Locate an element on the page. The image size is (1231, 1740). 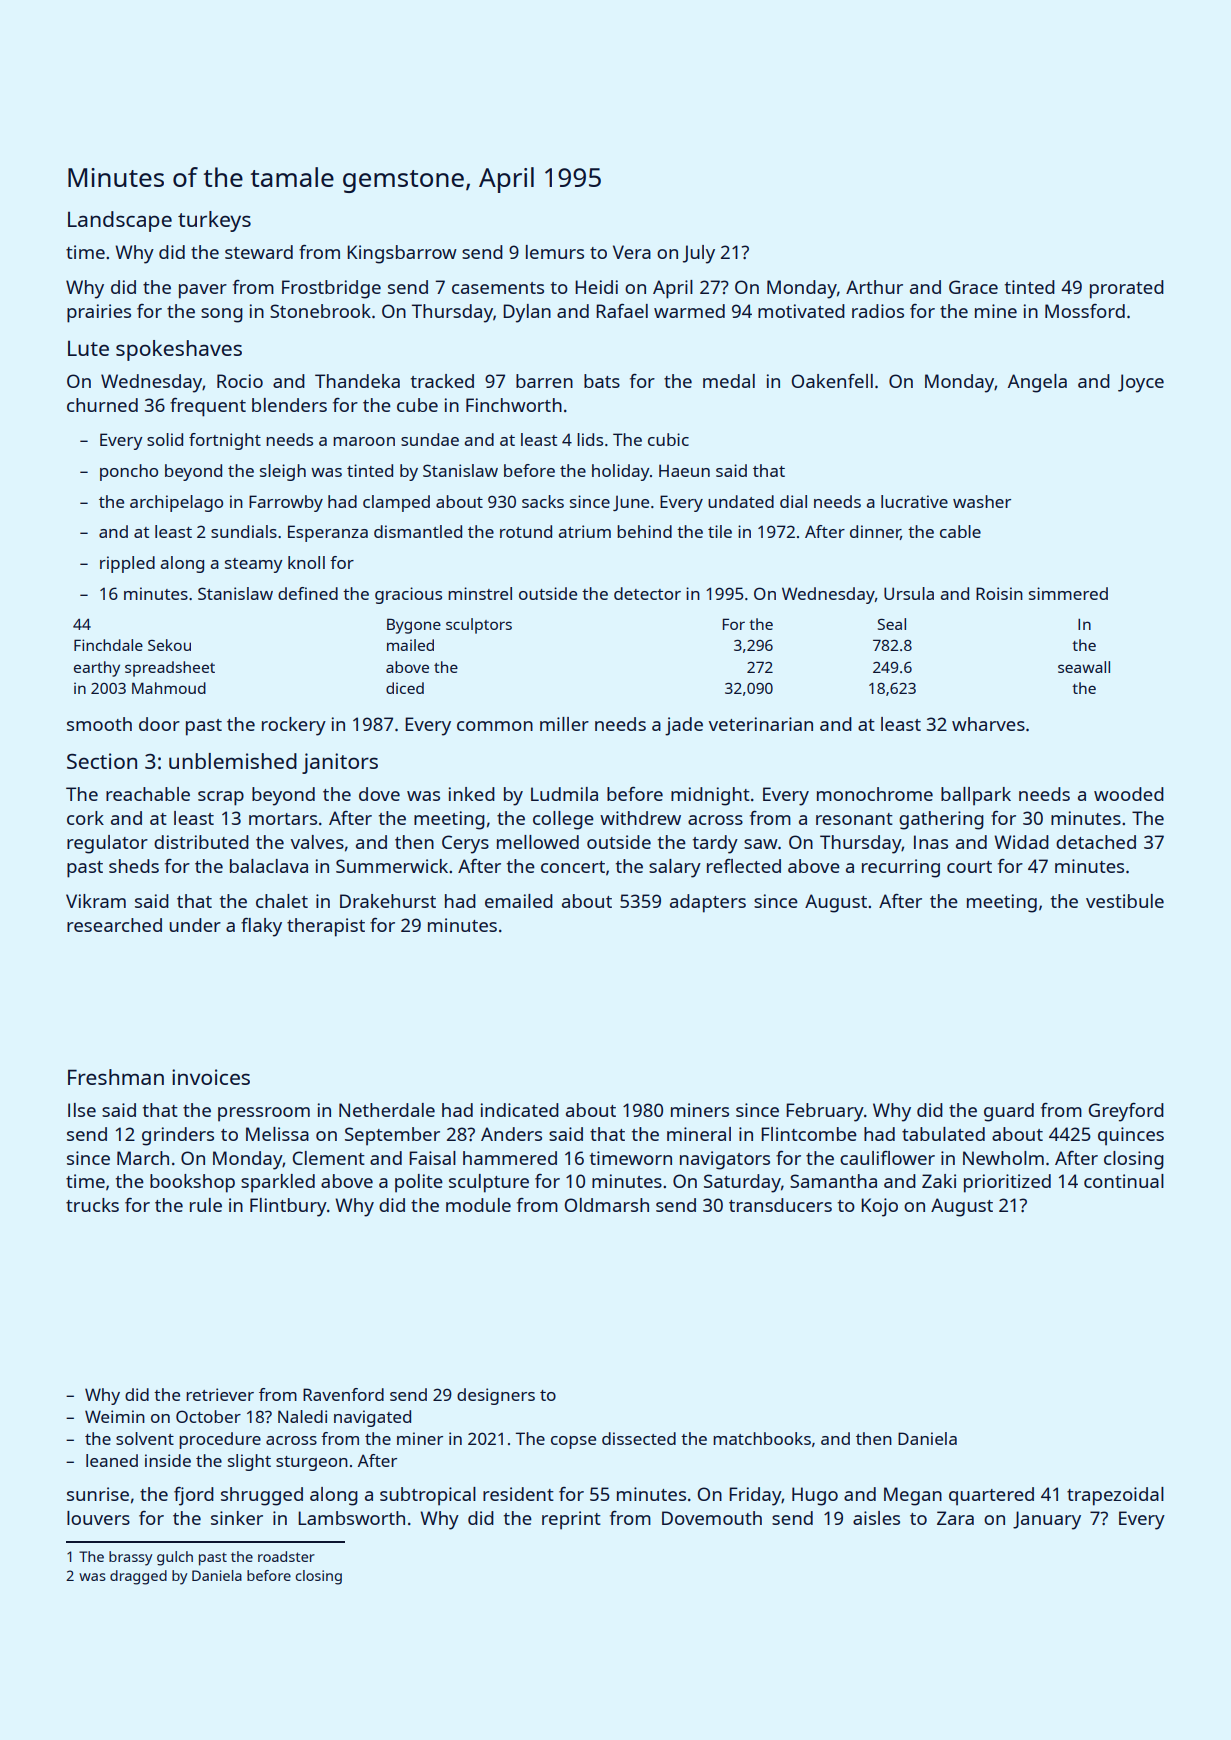
barren is located at coordinates (544, 381).
